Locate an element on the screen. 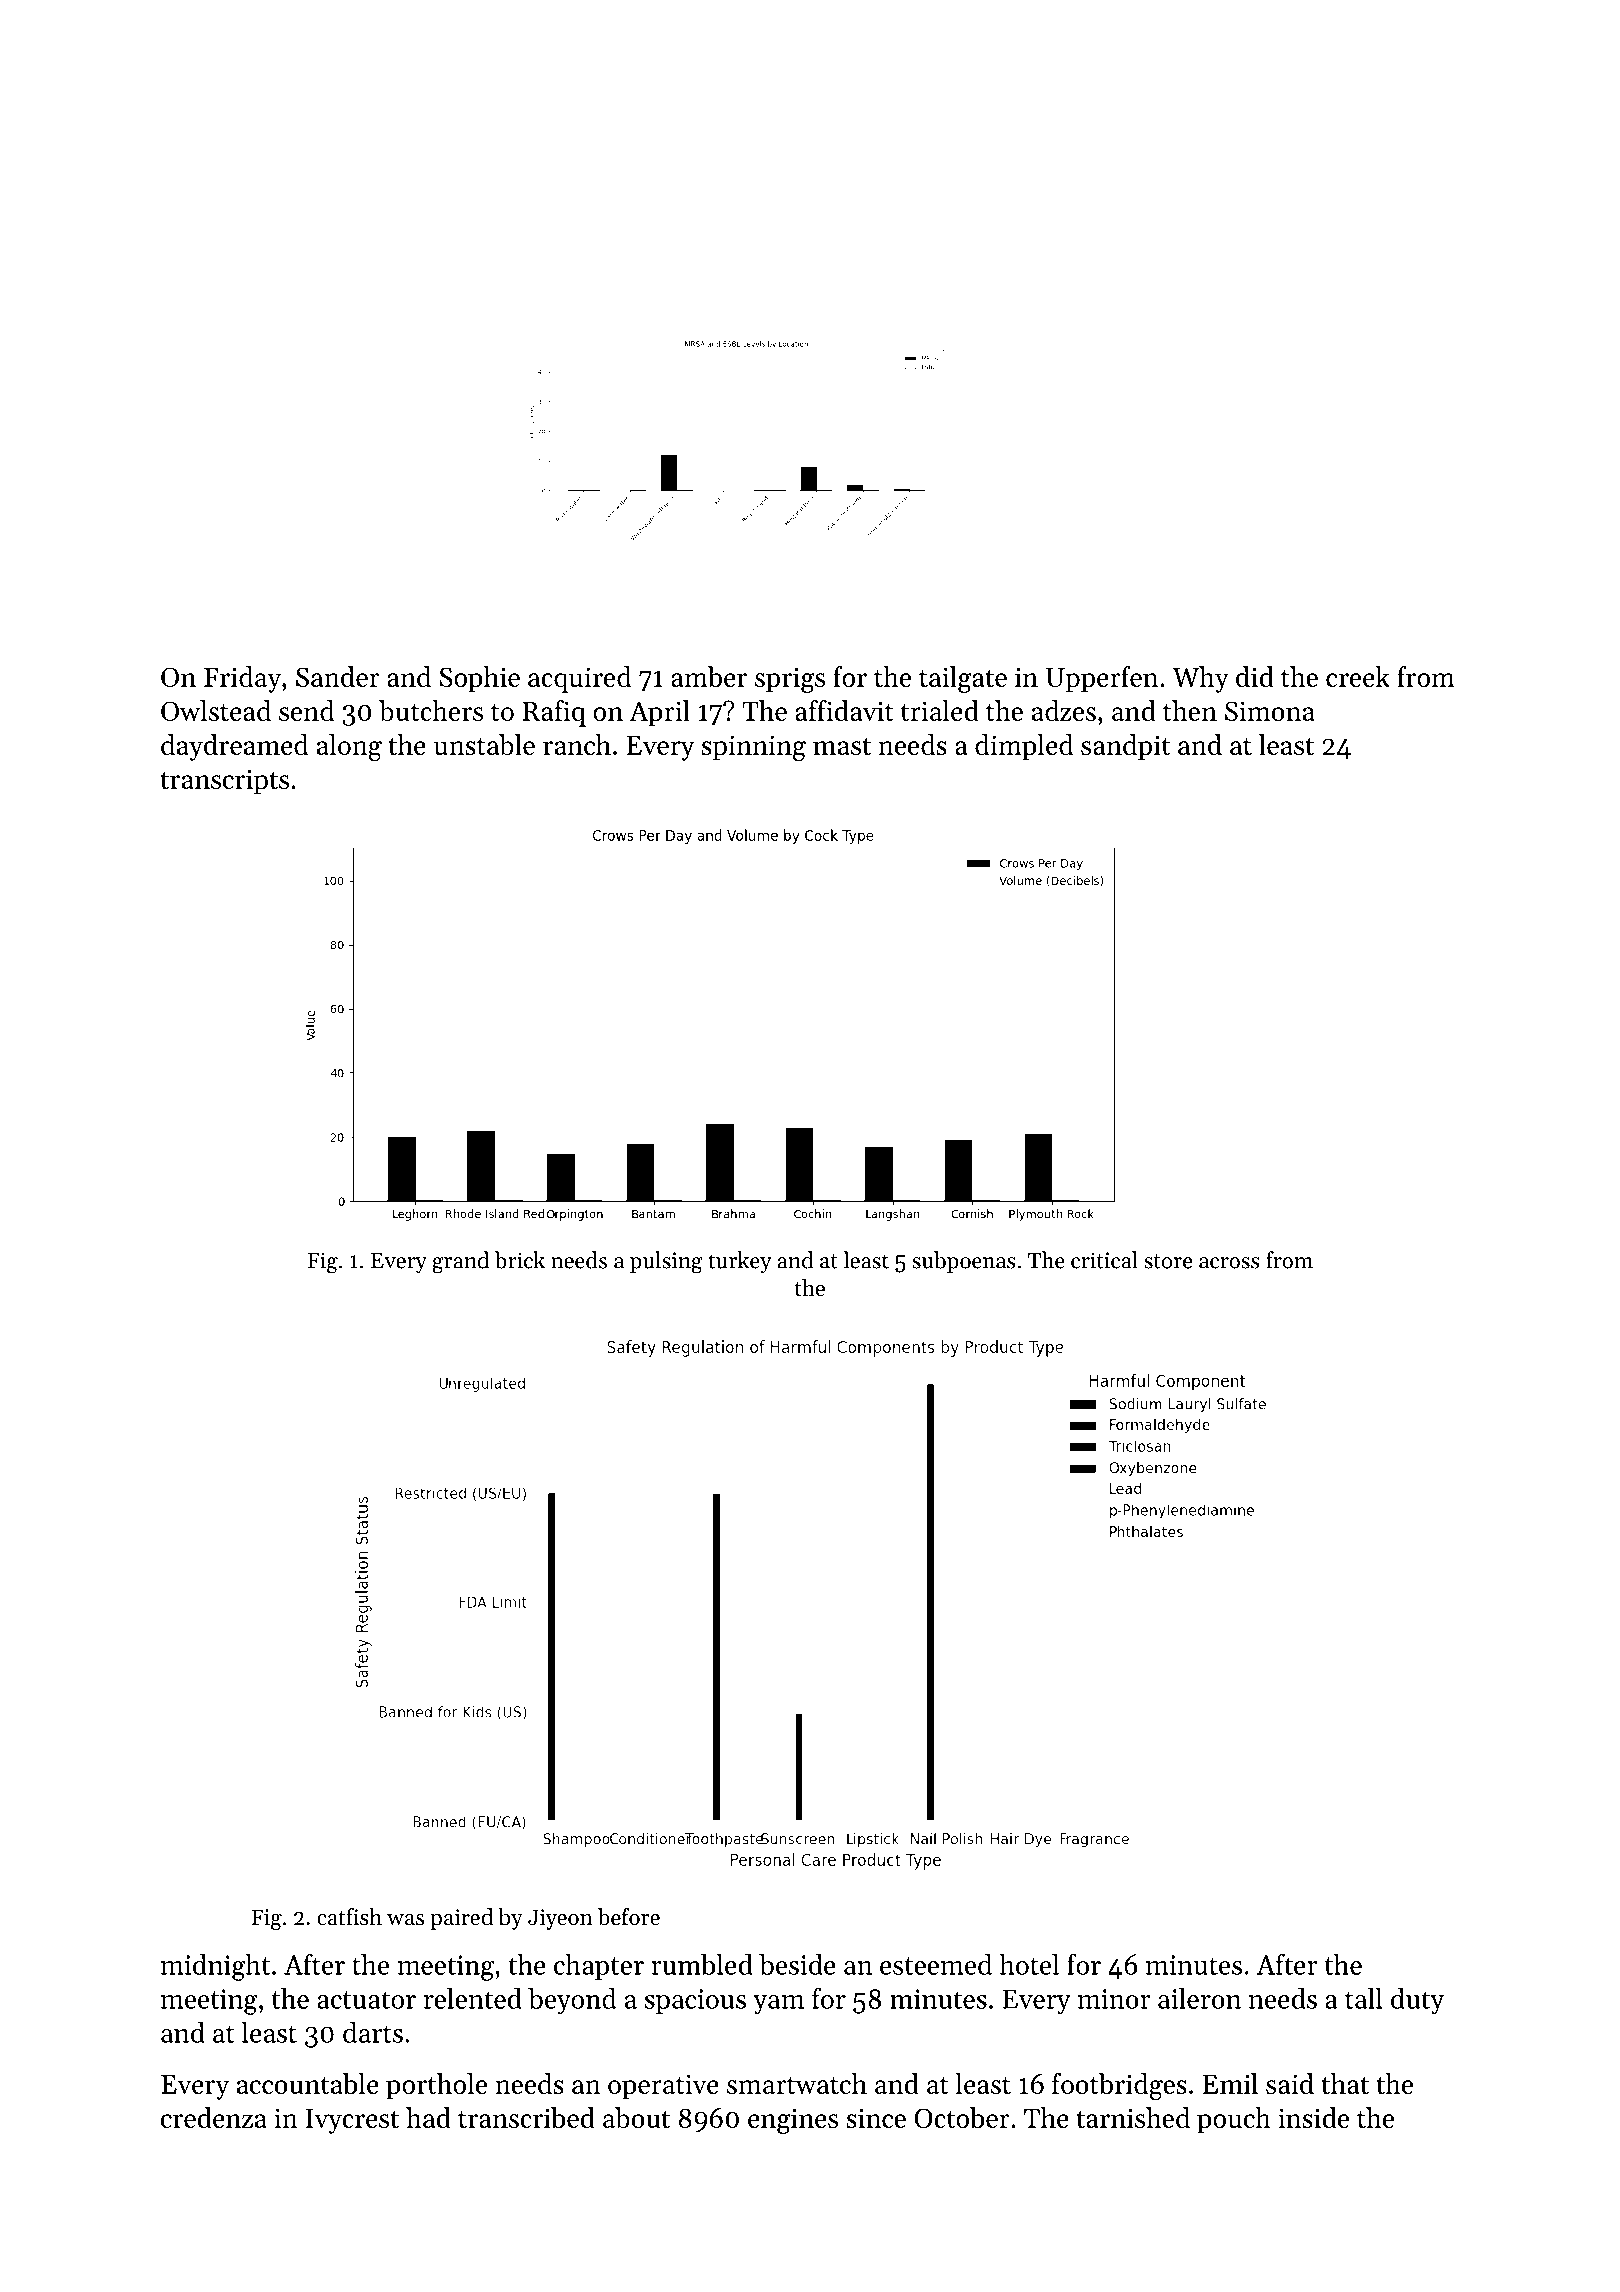  creek is located at coordinates (1358, 676).
